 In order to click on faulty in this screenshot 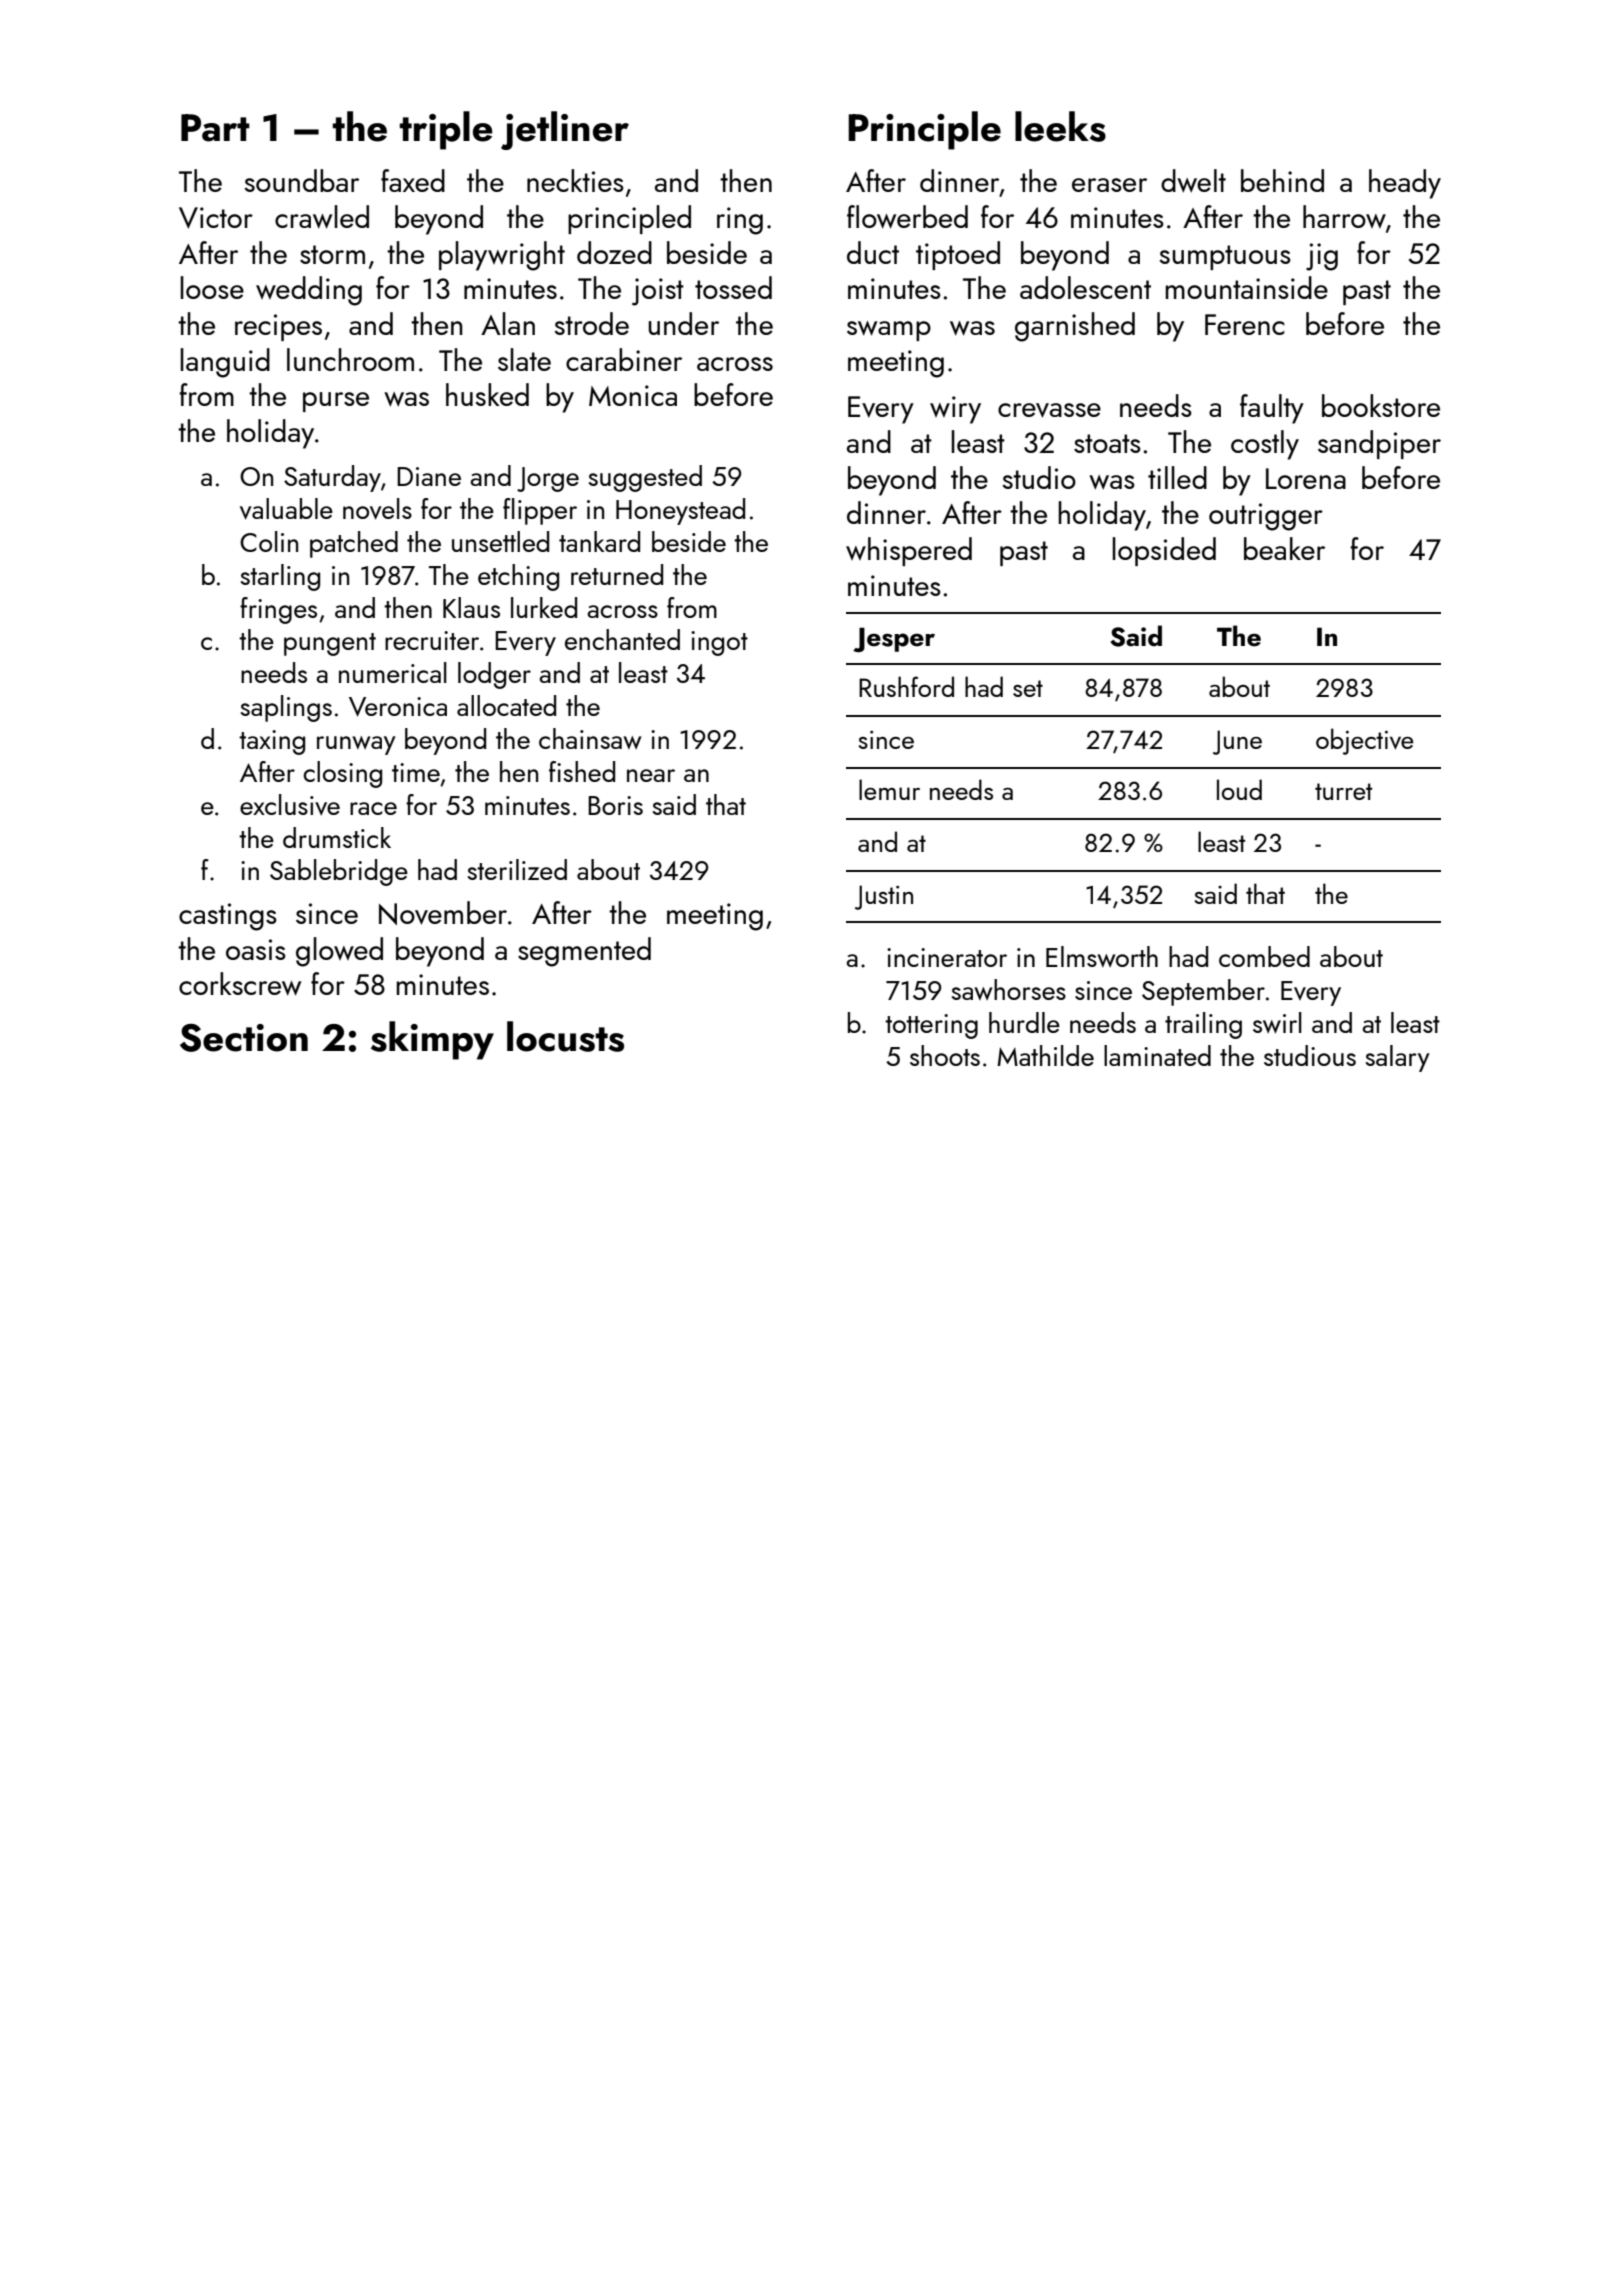, I will do `click(1272, 409)`.
